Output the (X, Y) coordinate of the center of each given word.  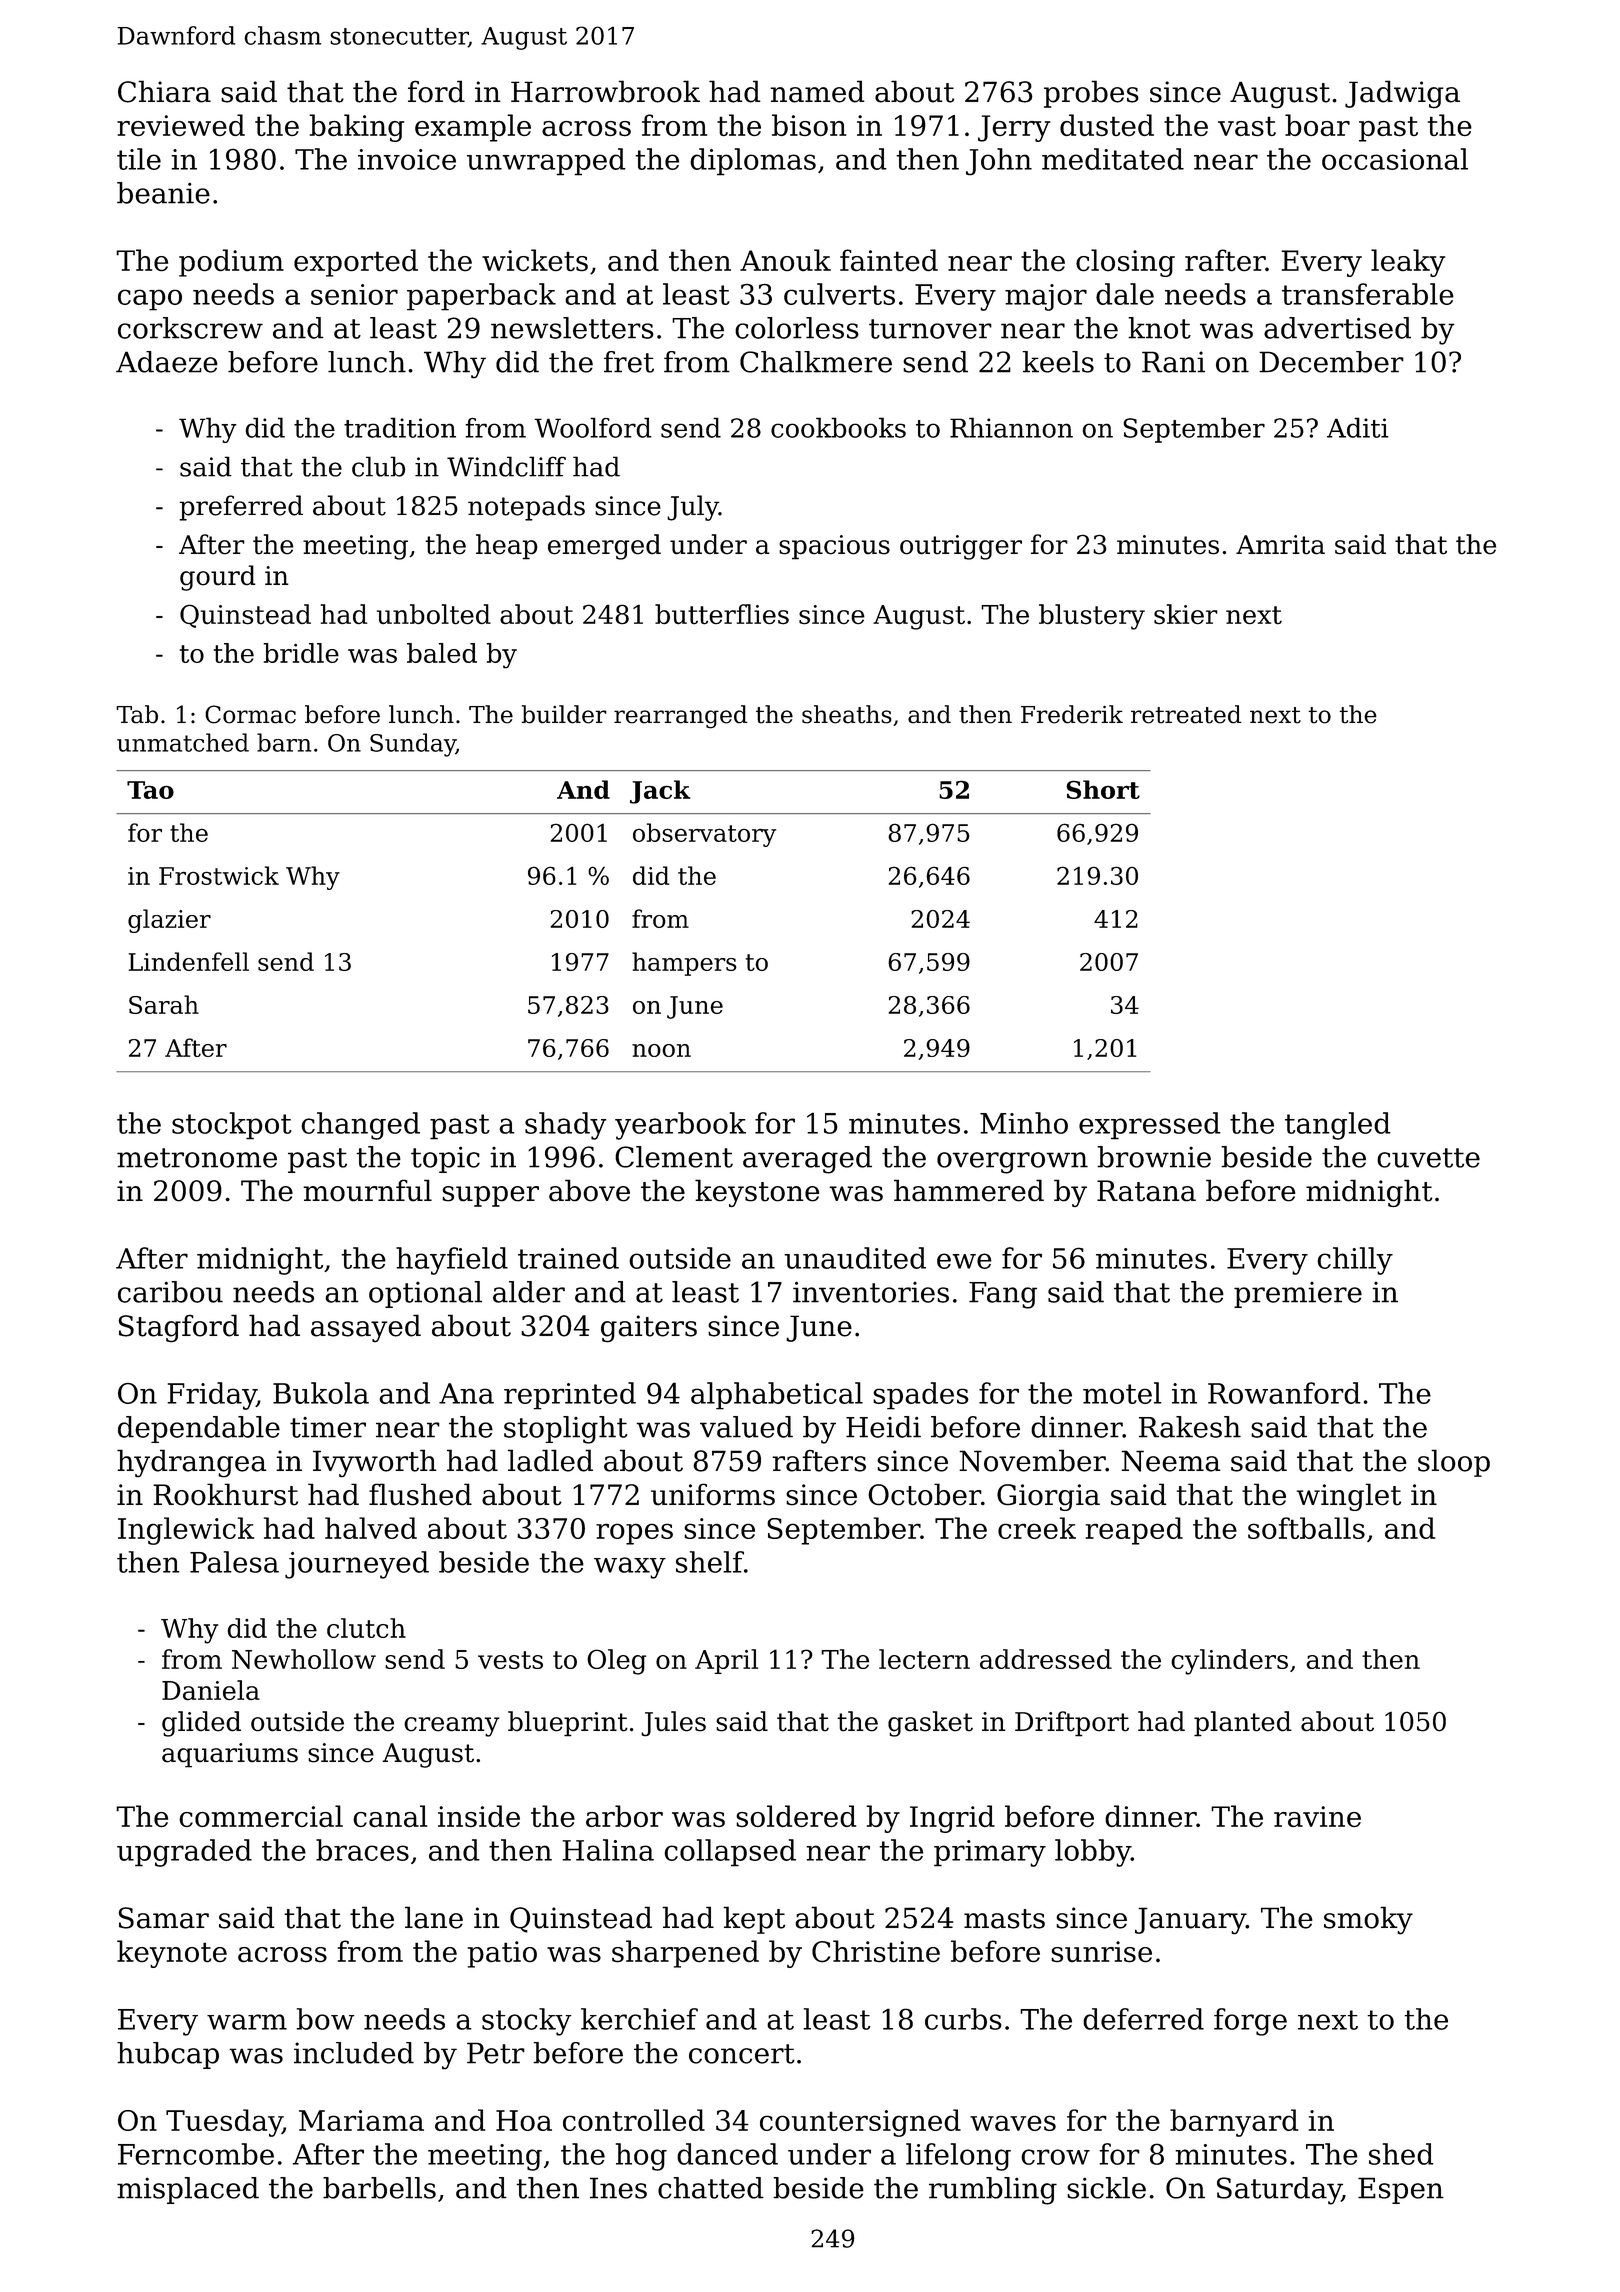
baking (356, 128)
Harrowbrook (605, 91)
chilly (1355, 1261)
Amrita (1280, 545)
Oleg (616, 1662)
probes (1091, 94)
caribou (170, 1292)
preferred (241, 508)
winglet (1349, 1497)
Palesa (234, 1562)
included (354, 2053)
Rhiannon (1011, 427)
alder (529, 1292)
